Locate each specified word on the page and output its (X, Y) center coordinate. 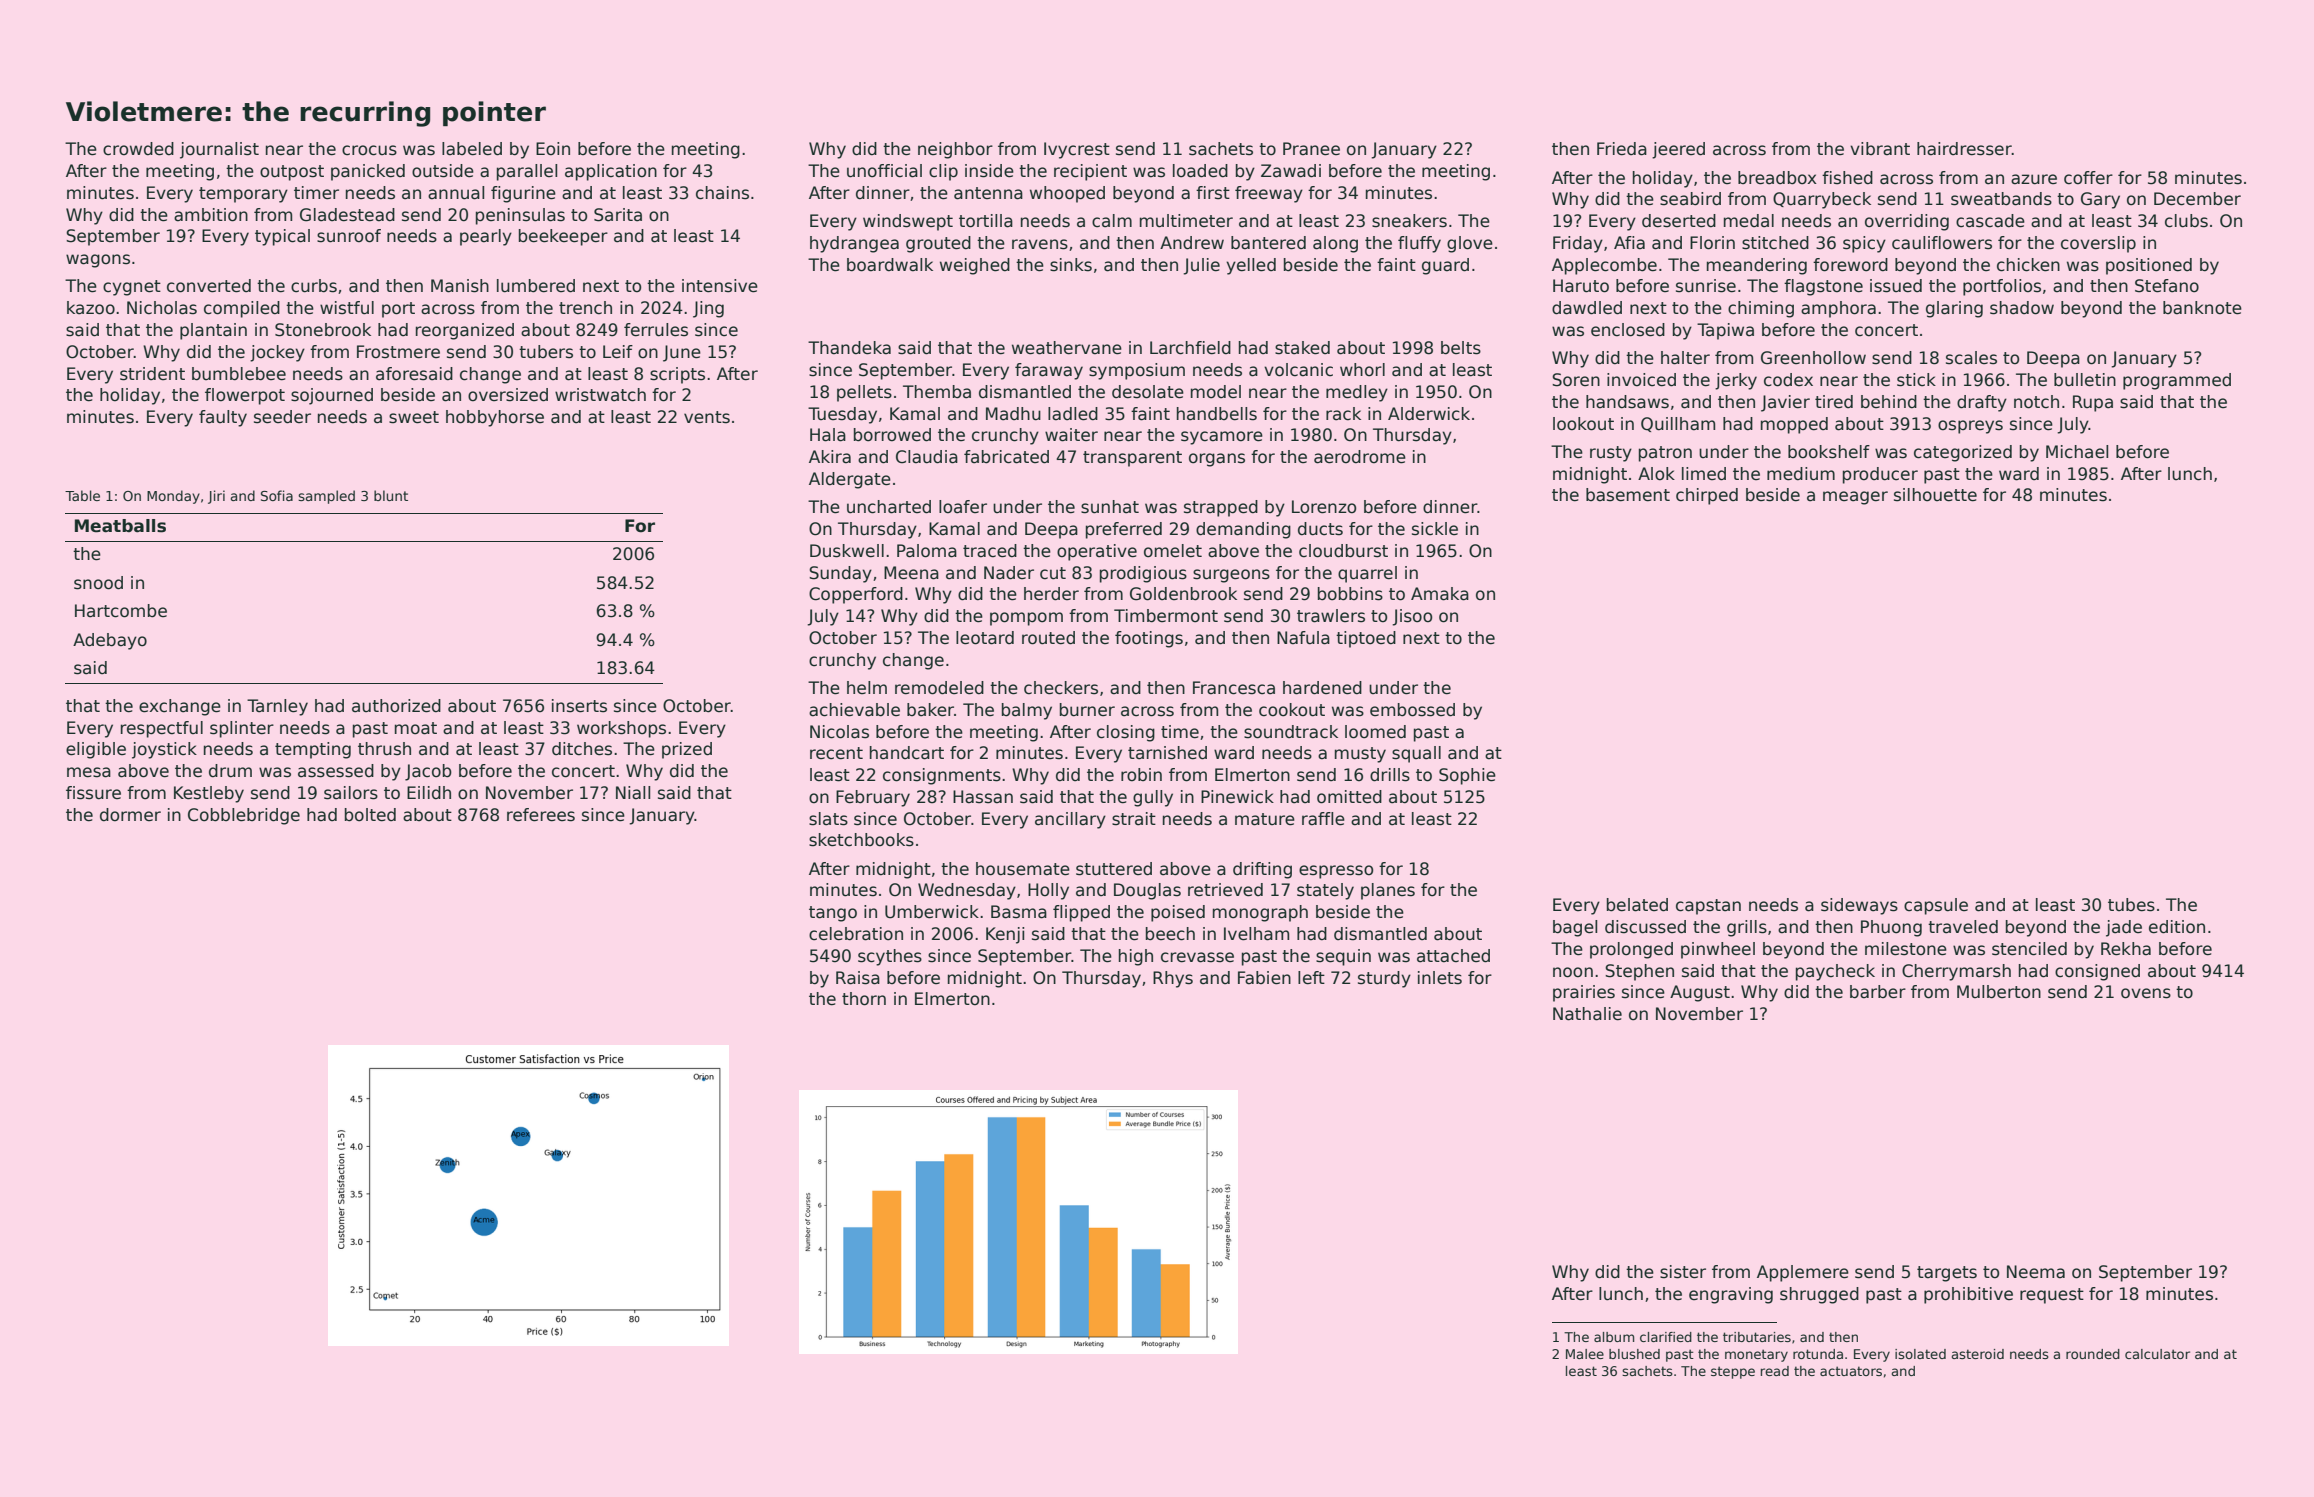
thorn (864, 999)
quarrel (1367, 574)
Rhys (1173, 979)
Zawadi (1291, 171)
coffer (2088, 178)
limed (1704, 474)
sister (1683, 1272)
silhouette (1935, 495)
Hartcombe (121, 611)
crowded (138, 149)
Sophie (1467, 776)
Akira (830, 457)
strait (1134, 819)
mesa (89, 772)
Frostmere (398, 352)
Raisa (858, 978)
